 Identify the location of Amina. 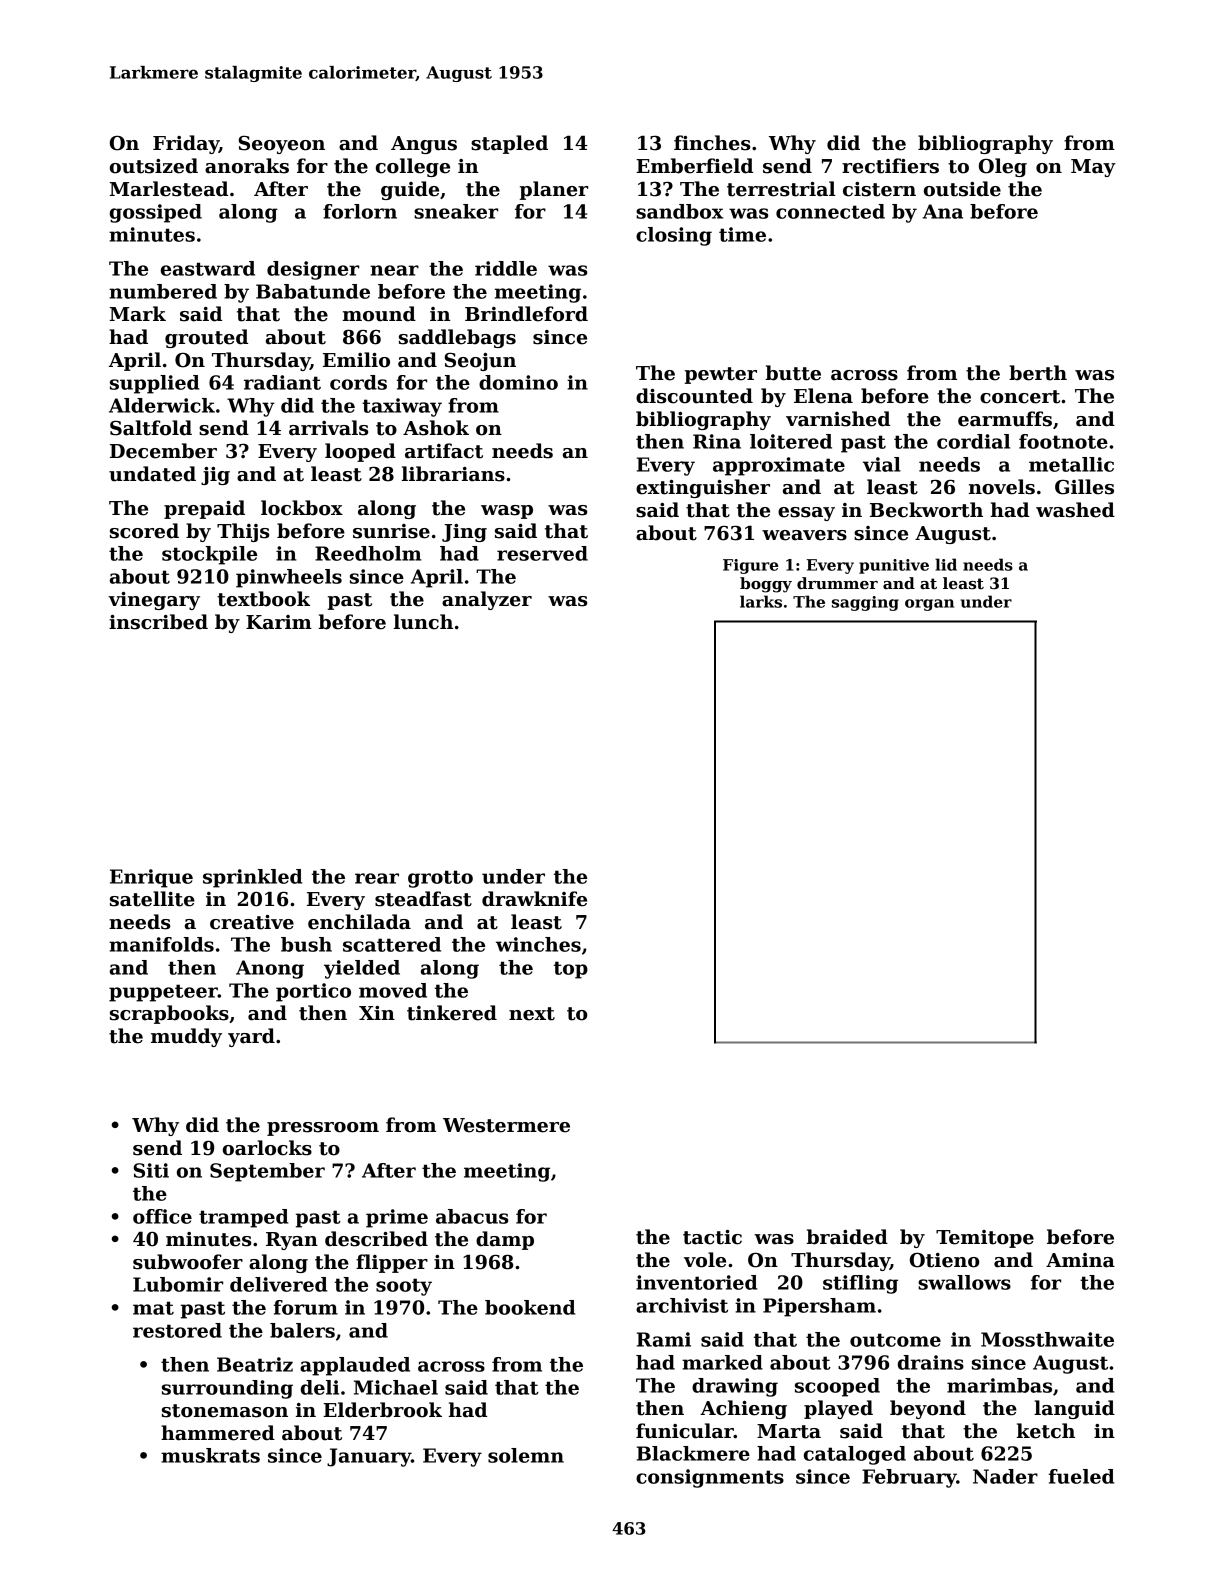
(1080, 1260).
